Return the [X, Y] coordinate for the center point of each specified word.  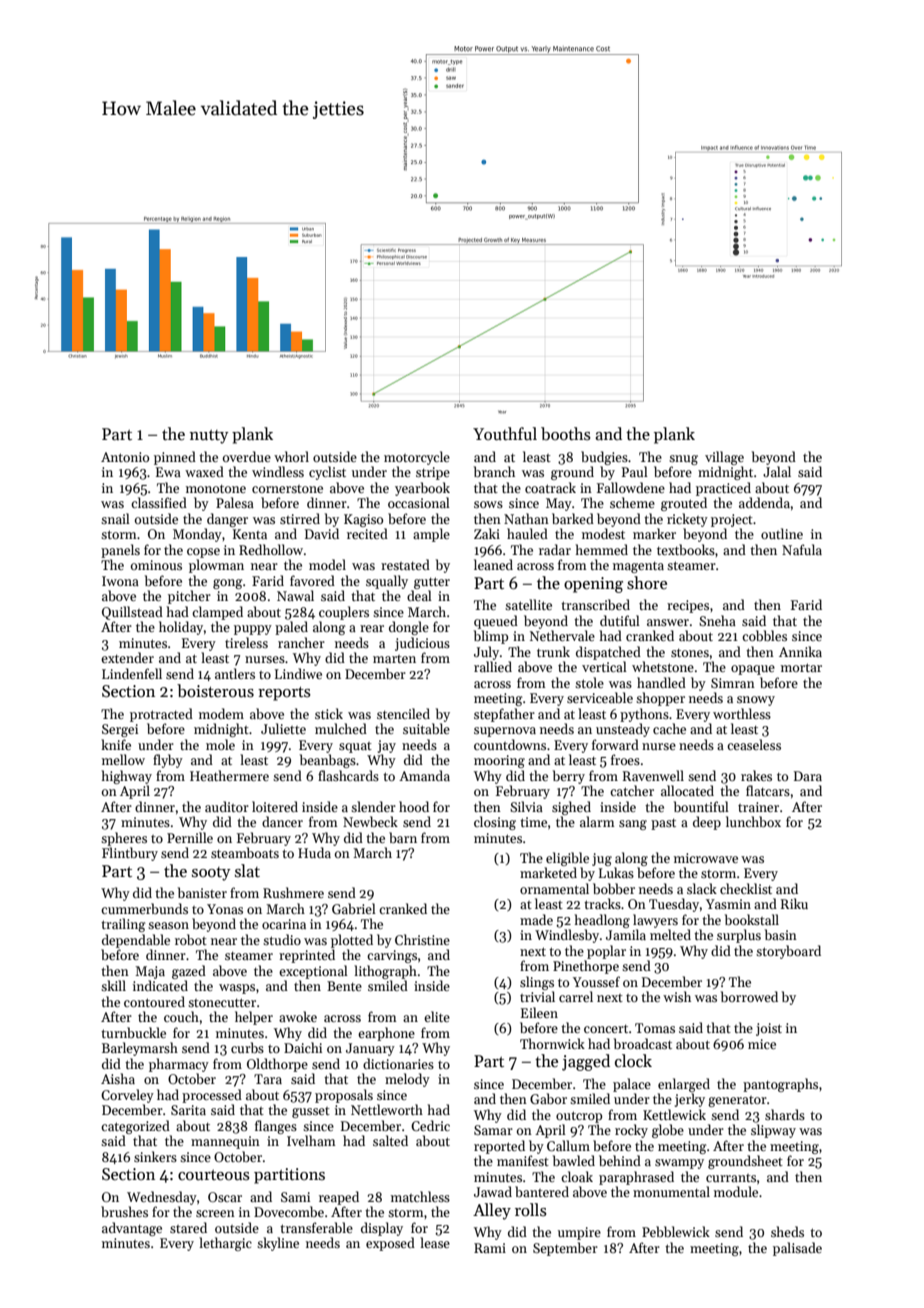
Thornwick [552, 1043]
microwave [706, 858]
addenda [765, 502]
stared [188, 1227]
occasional [419, 502]
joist [769, 1029]
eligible [567, 859]
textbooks [686, 549]
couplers [344, 613]
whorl [291, 456]
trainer [758, 807]
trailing [123, 925]
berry [569, 777]
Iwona [120, 581]
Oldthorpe [277, 1065]
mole [220, 744]
